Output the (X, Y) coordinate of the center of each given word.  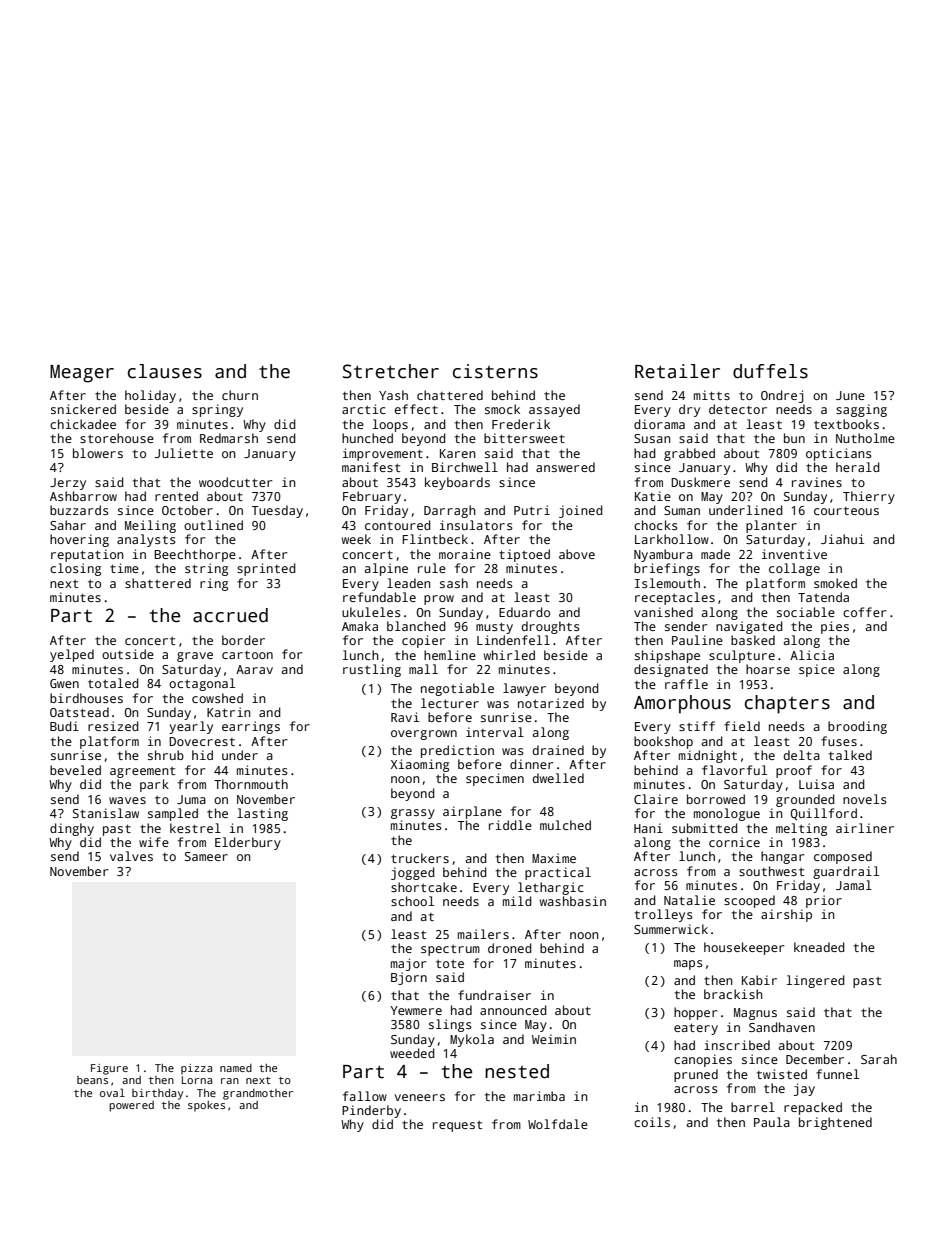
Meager (82, 374)
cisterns (495, 371)
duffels (770, 371)
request (457, 1126)
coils (652, 1122)
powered (131, 1106)
